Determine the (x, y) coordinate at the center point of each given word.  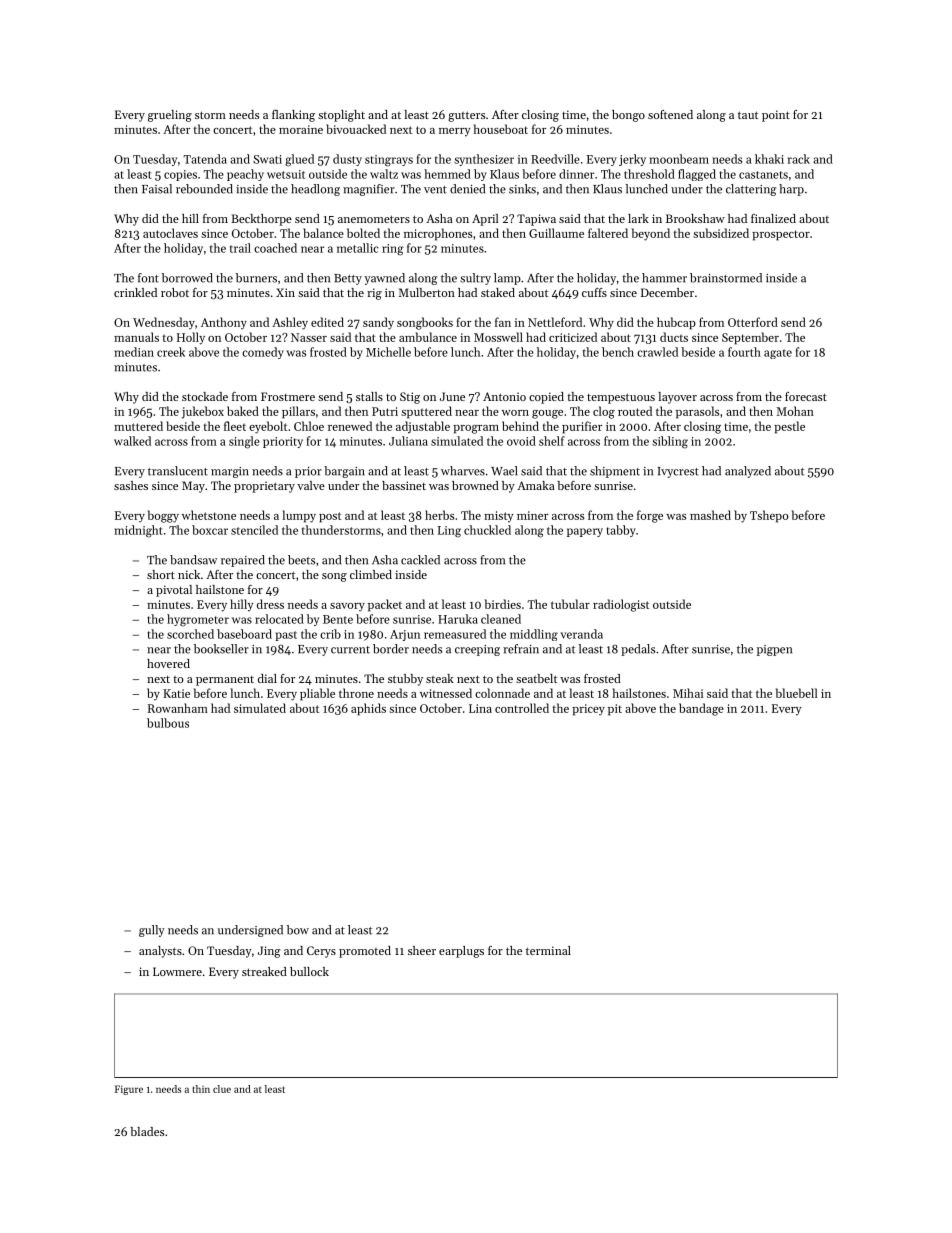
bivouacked (356, 129)
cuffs (594, 292)
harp (791, 190)
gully (152, 931)
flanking (293, 116)
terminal (548, 950)
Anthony (224, 323)
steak (440, 678)
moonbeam (679, 159)
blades (147, 1131)
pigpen (774, 650)
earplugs (461, 952)
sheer (422, 950)
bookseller (221, 649)
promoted (365, 952)
